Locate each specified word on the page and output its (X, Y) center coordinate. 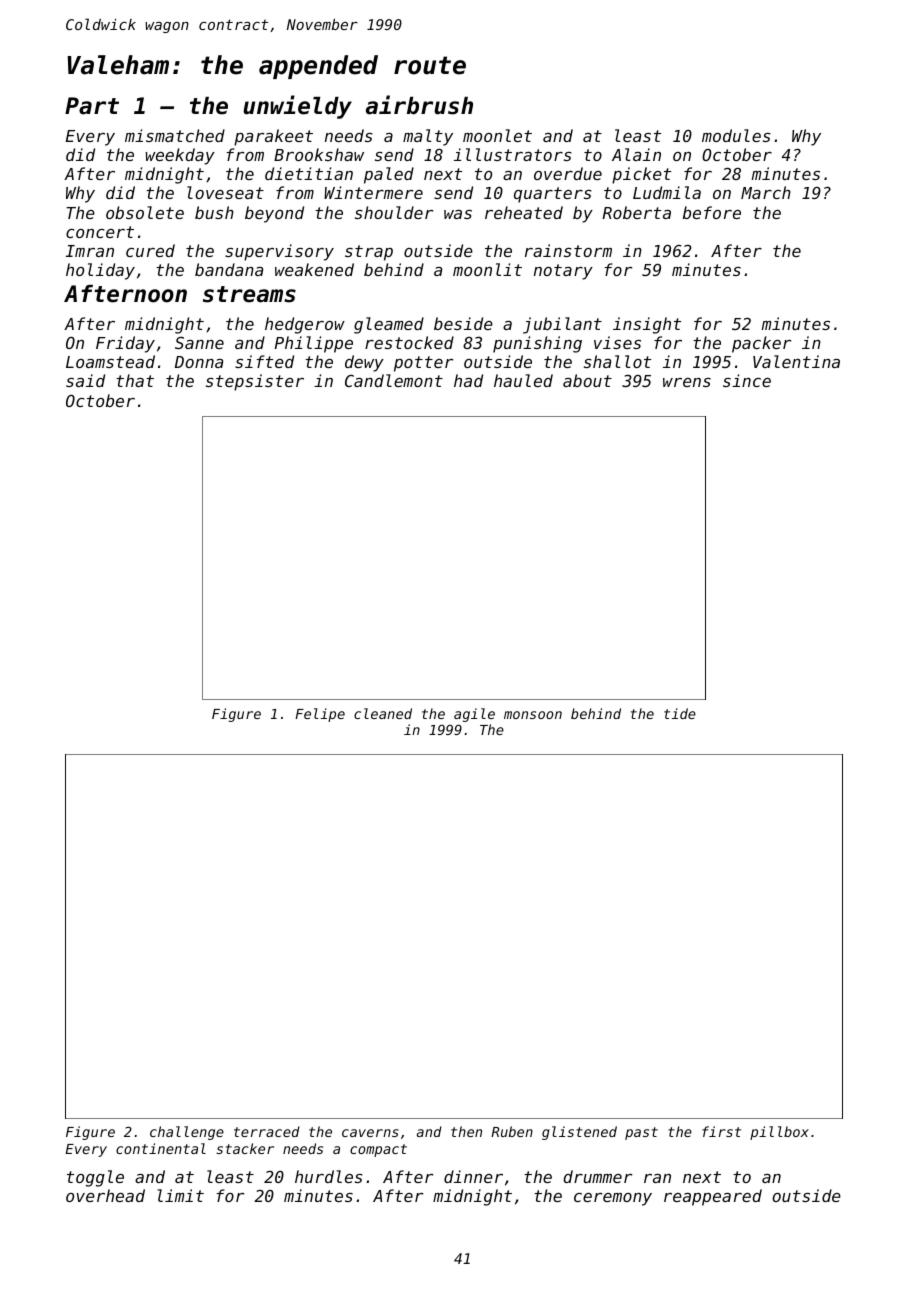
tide (680, 713)
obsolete (145, 212)
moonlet (497, 135)
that (135, 380)
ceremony (613, 1199)
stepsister (255, 382)
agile (474, 715)
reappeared (713, 1197)
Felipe (320, 715)
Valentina (796, 361)
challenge (187, 1133)
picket (641, 175)
